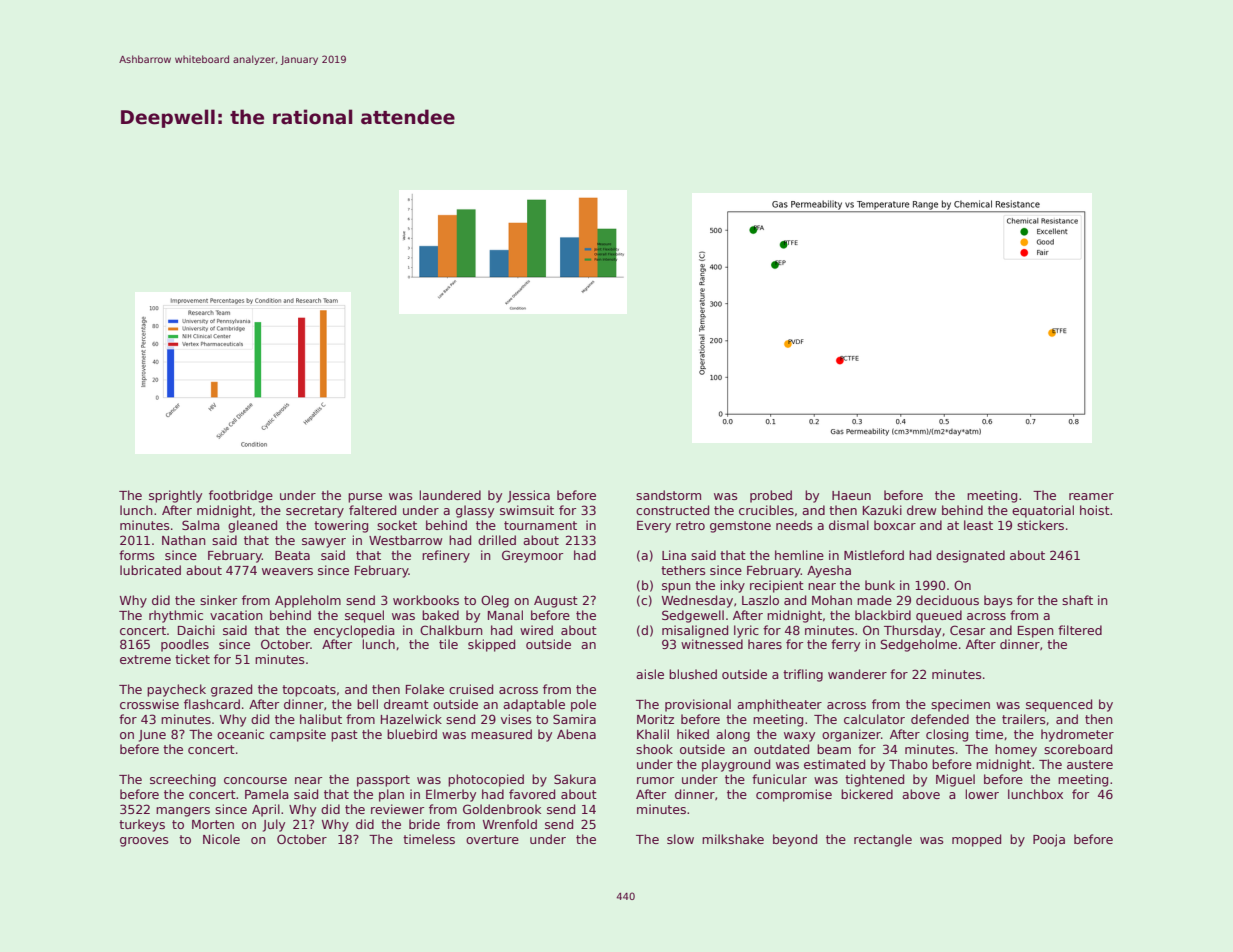 This page has height=952, width=1233. I want to click on Nicole, so click(221, 839).
